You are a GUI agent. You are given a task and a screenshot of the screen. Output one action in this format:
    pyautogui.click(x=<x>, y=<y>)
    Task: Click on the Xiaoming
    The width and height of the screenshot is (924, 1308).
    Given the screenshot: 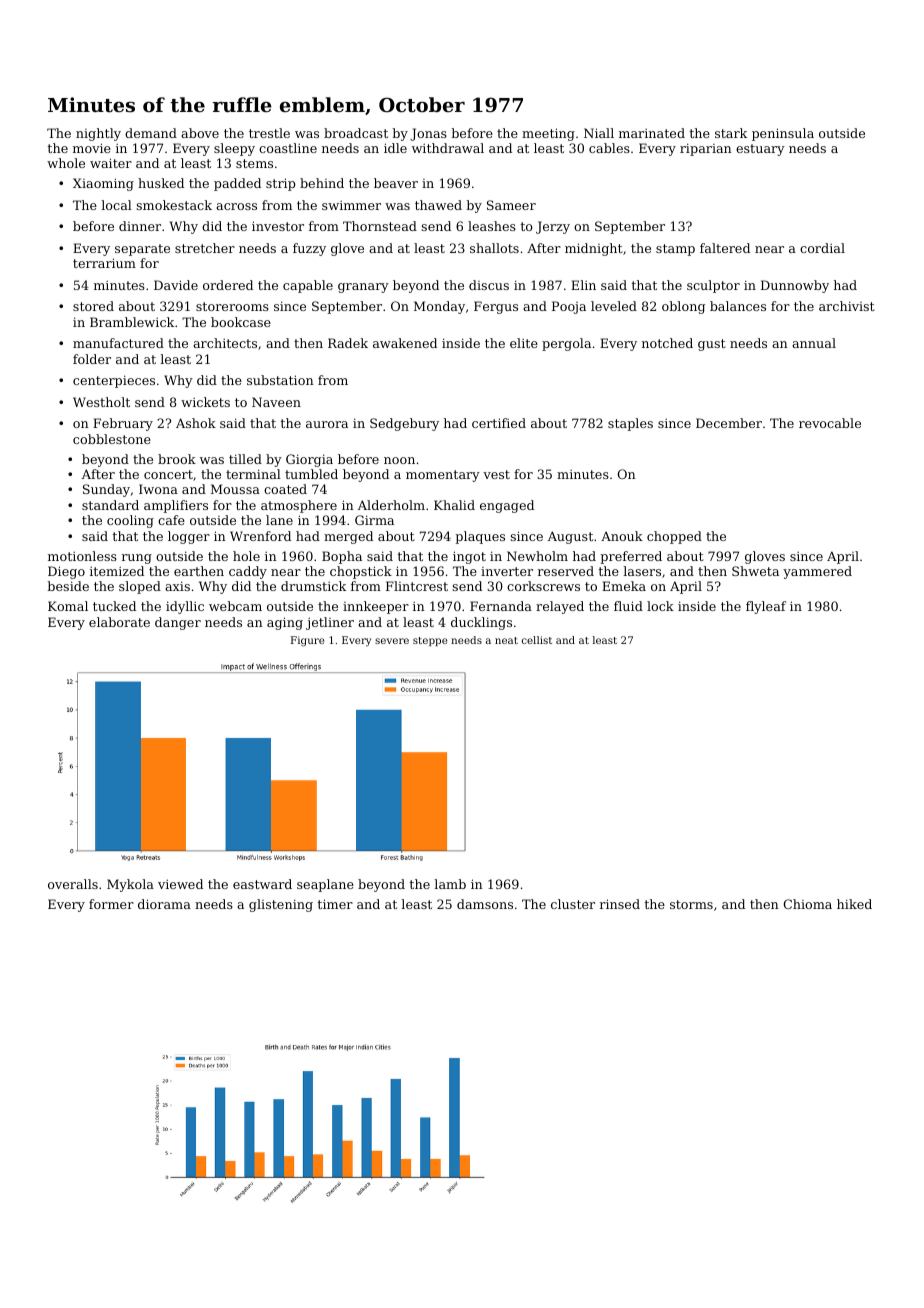 What is the action you would take?
    pyautogui.click(x=103, y=184)
